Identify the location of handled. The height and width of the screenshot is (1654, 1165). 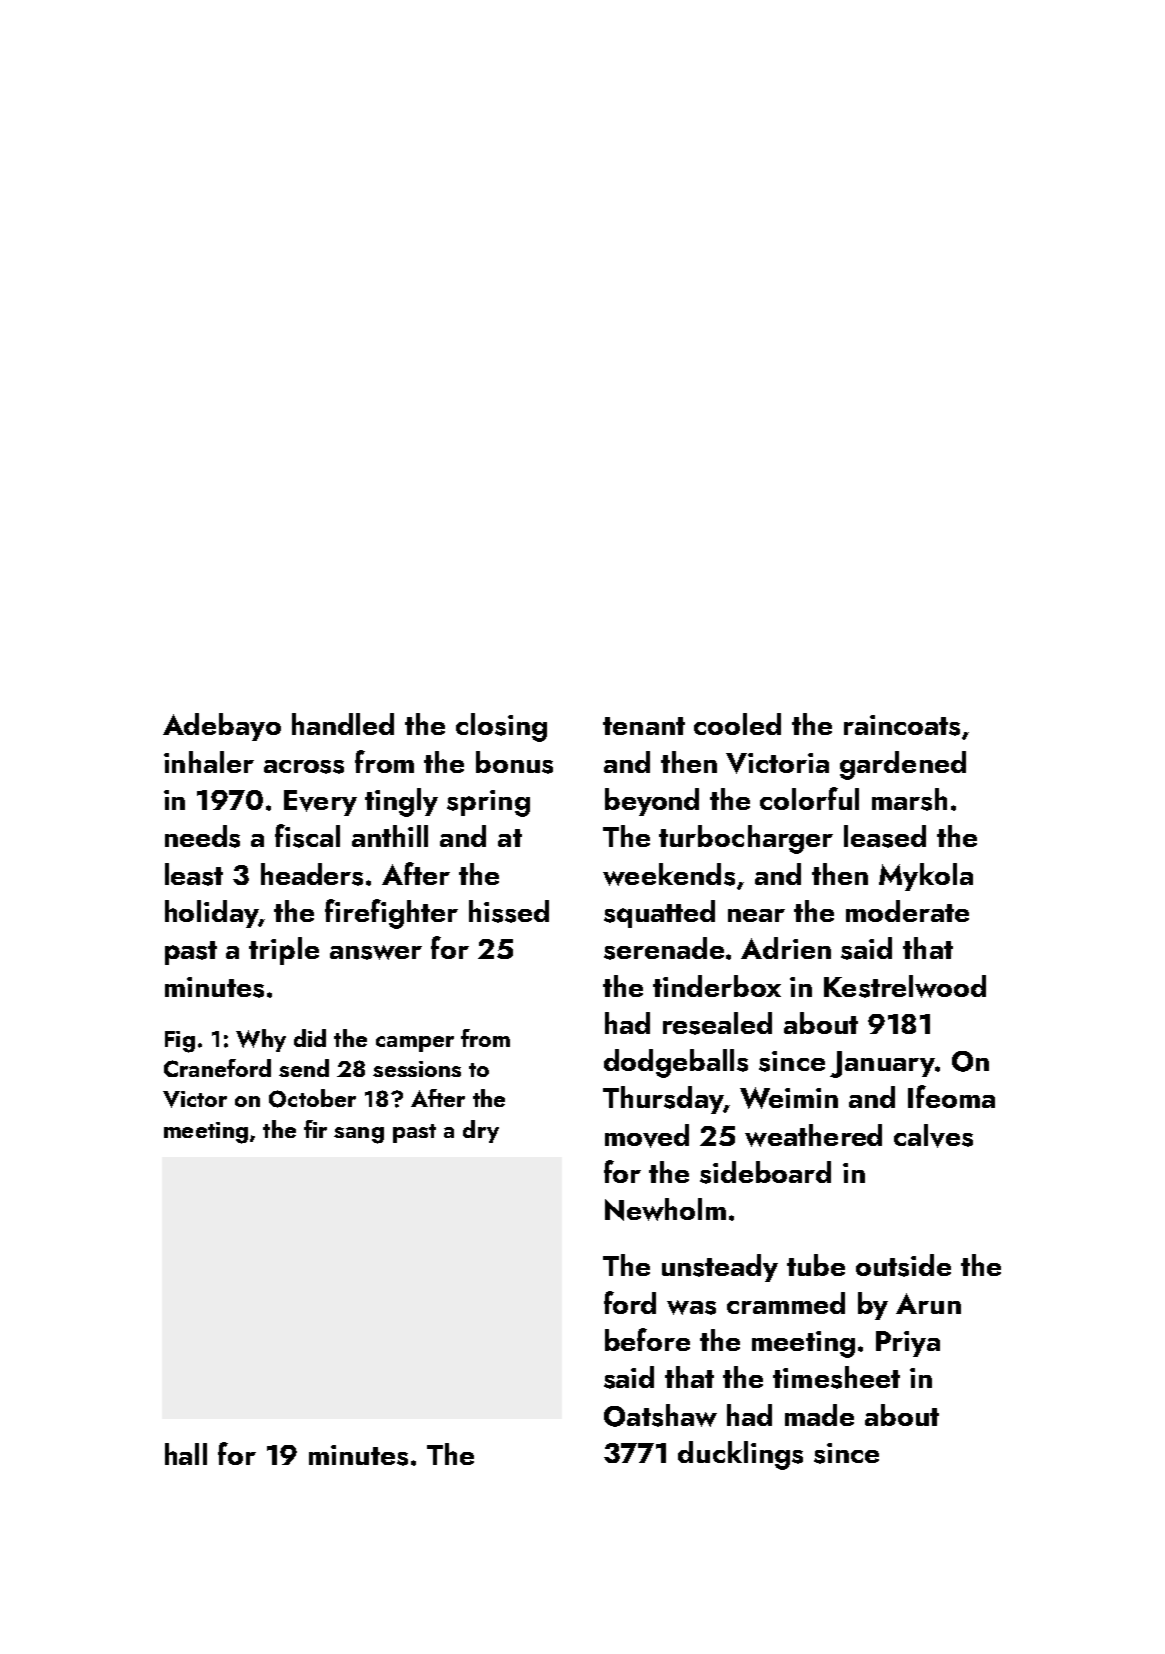
(343, 724).
